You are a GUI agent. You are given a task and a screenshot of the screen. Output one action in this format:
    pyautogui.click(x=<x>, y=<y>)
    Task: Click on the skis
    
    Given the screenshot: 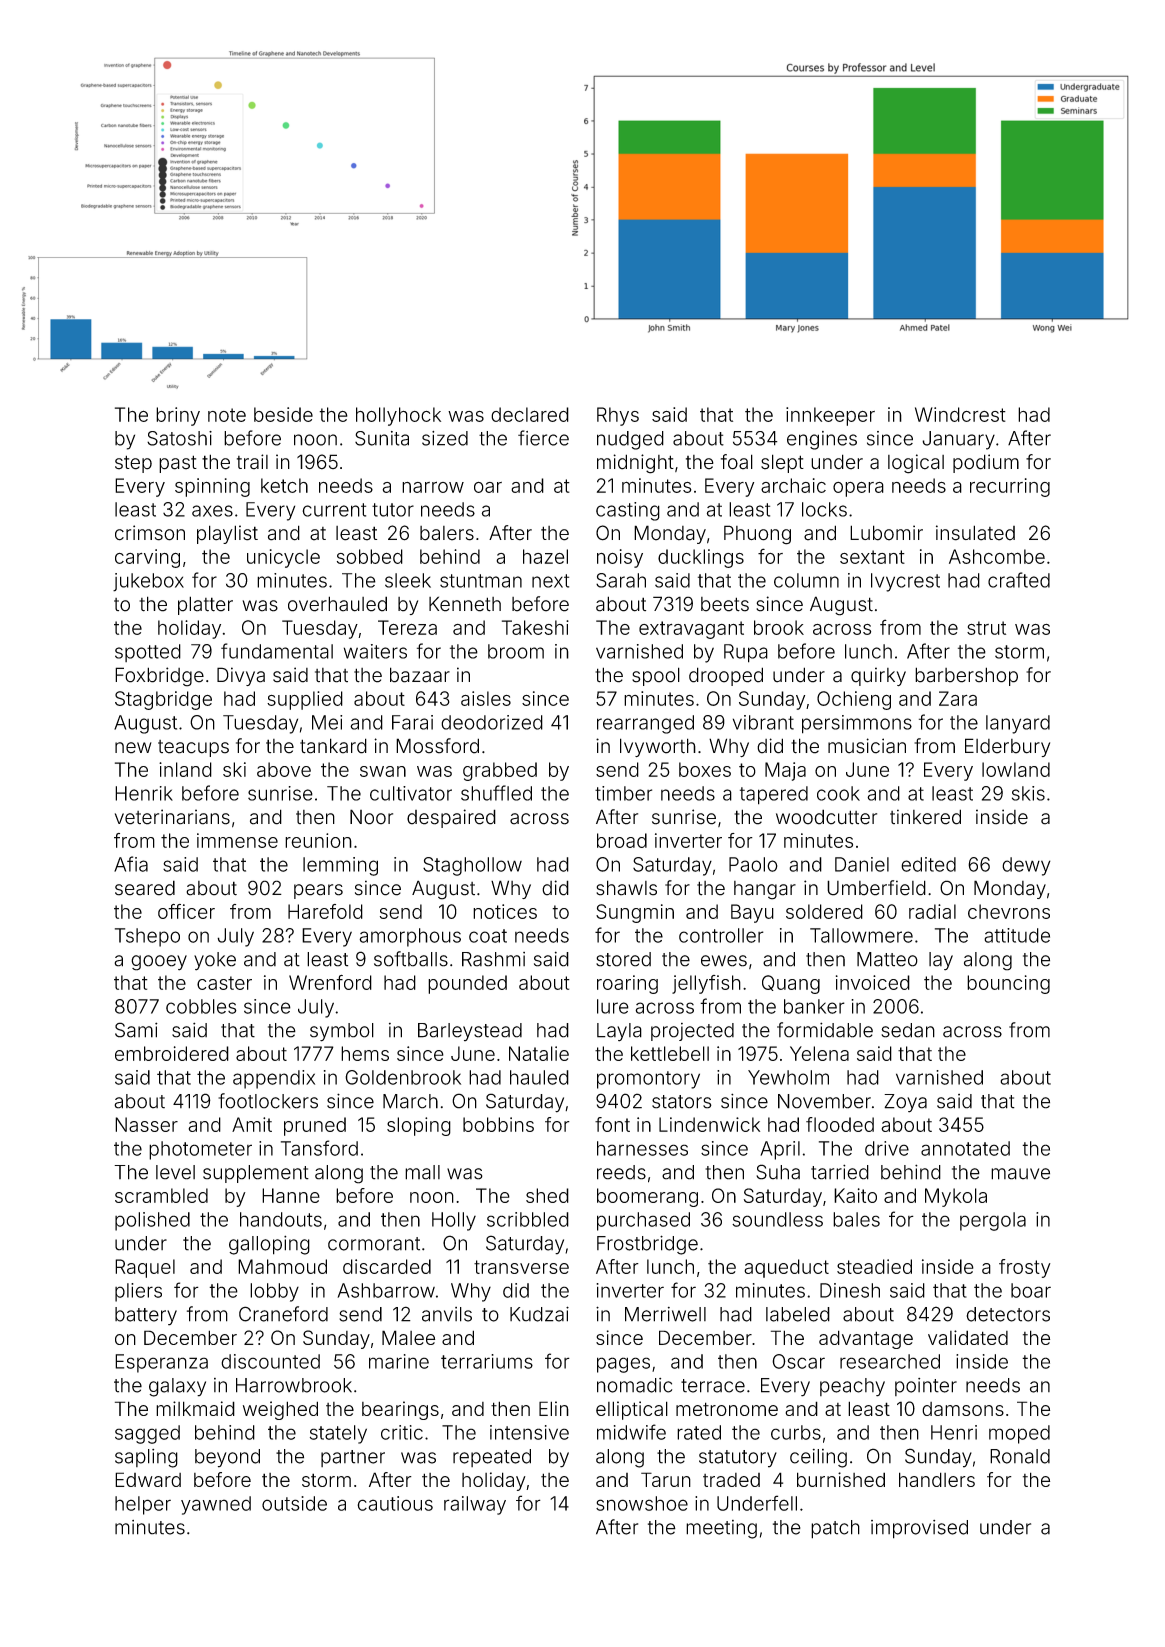 What is the action you would take?
    pyautogui.click(x=1028, y=793)
